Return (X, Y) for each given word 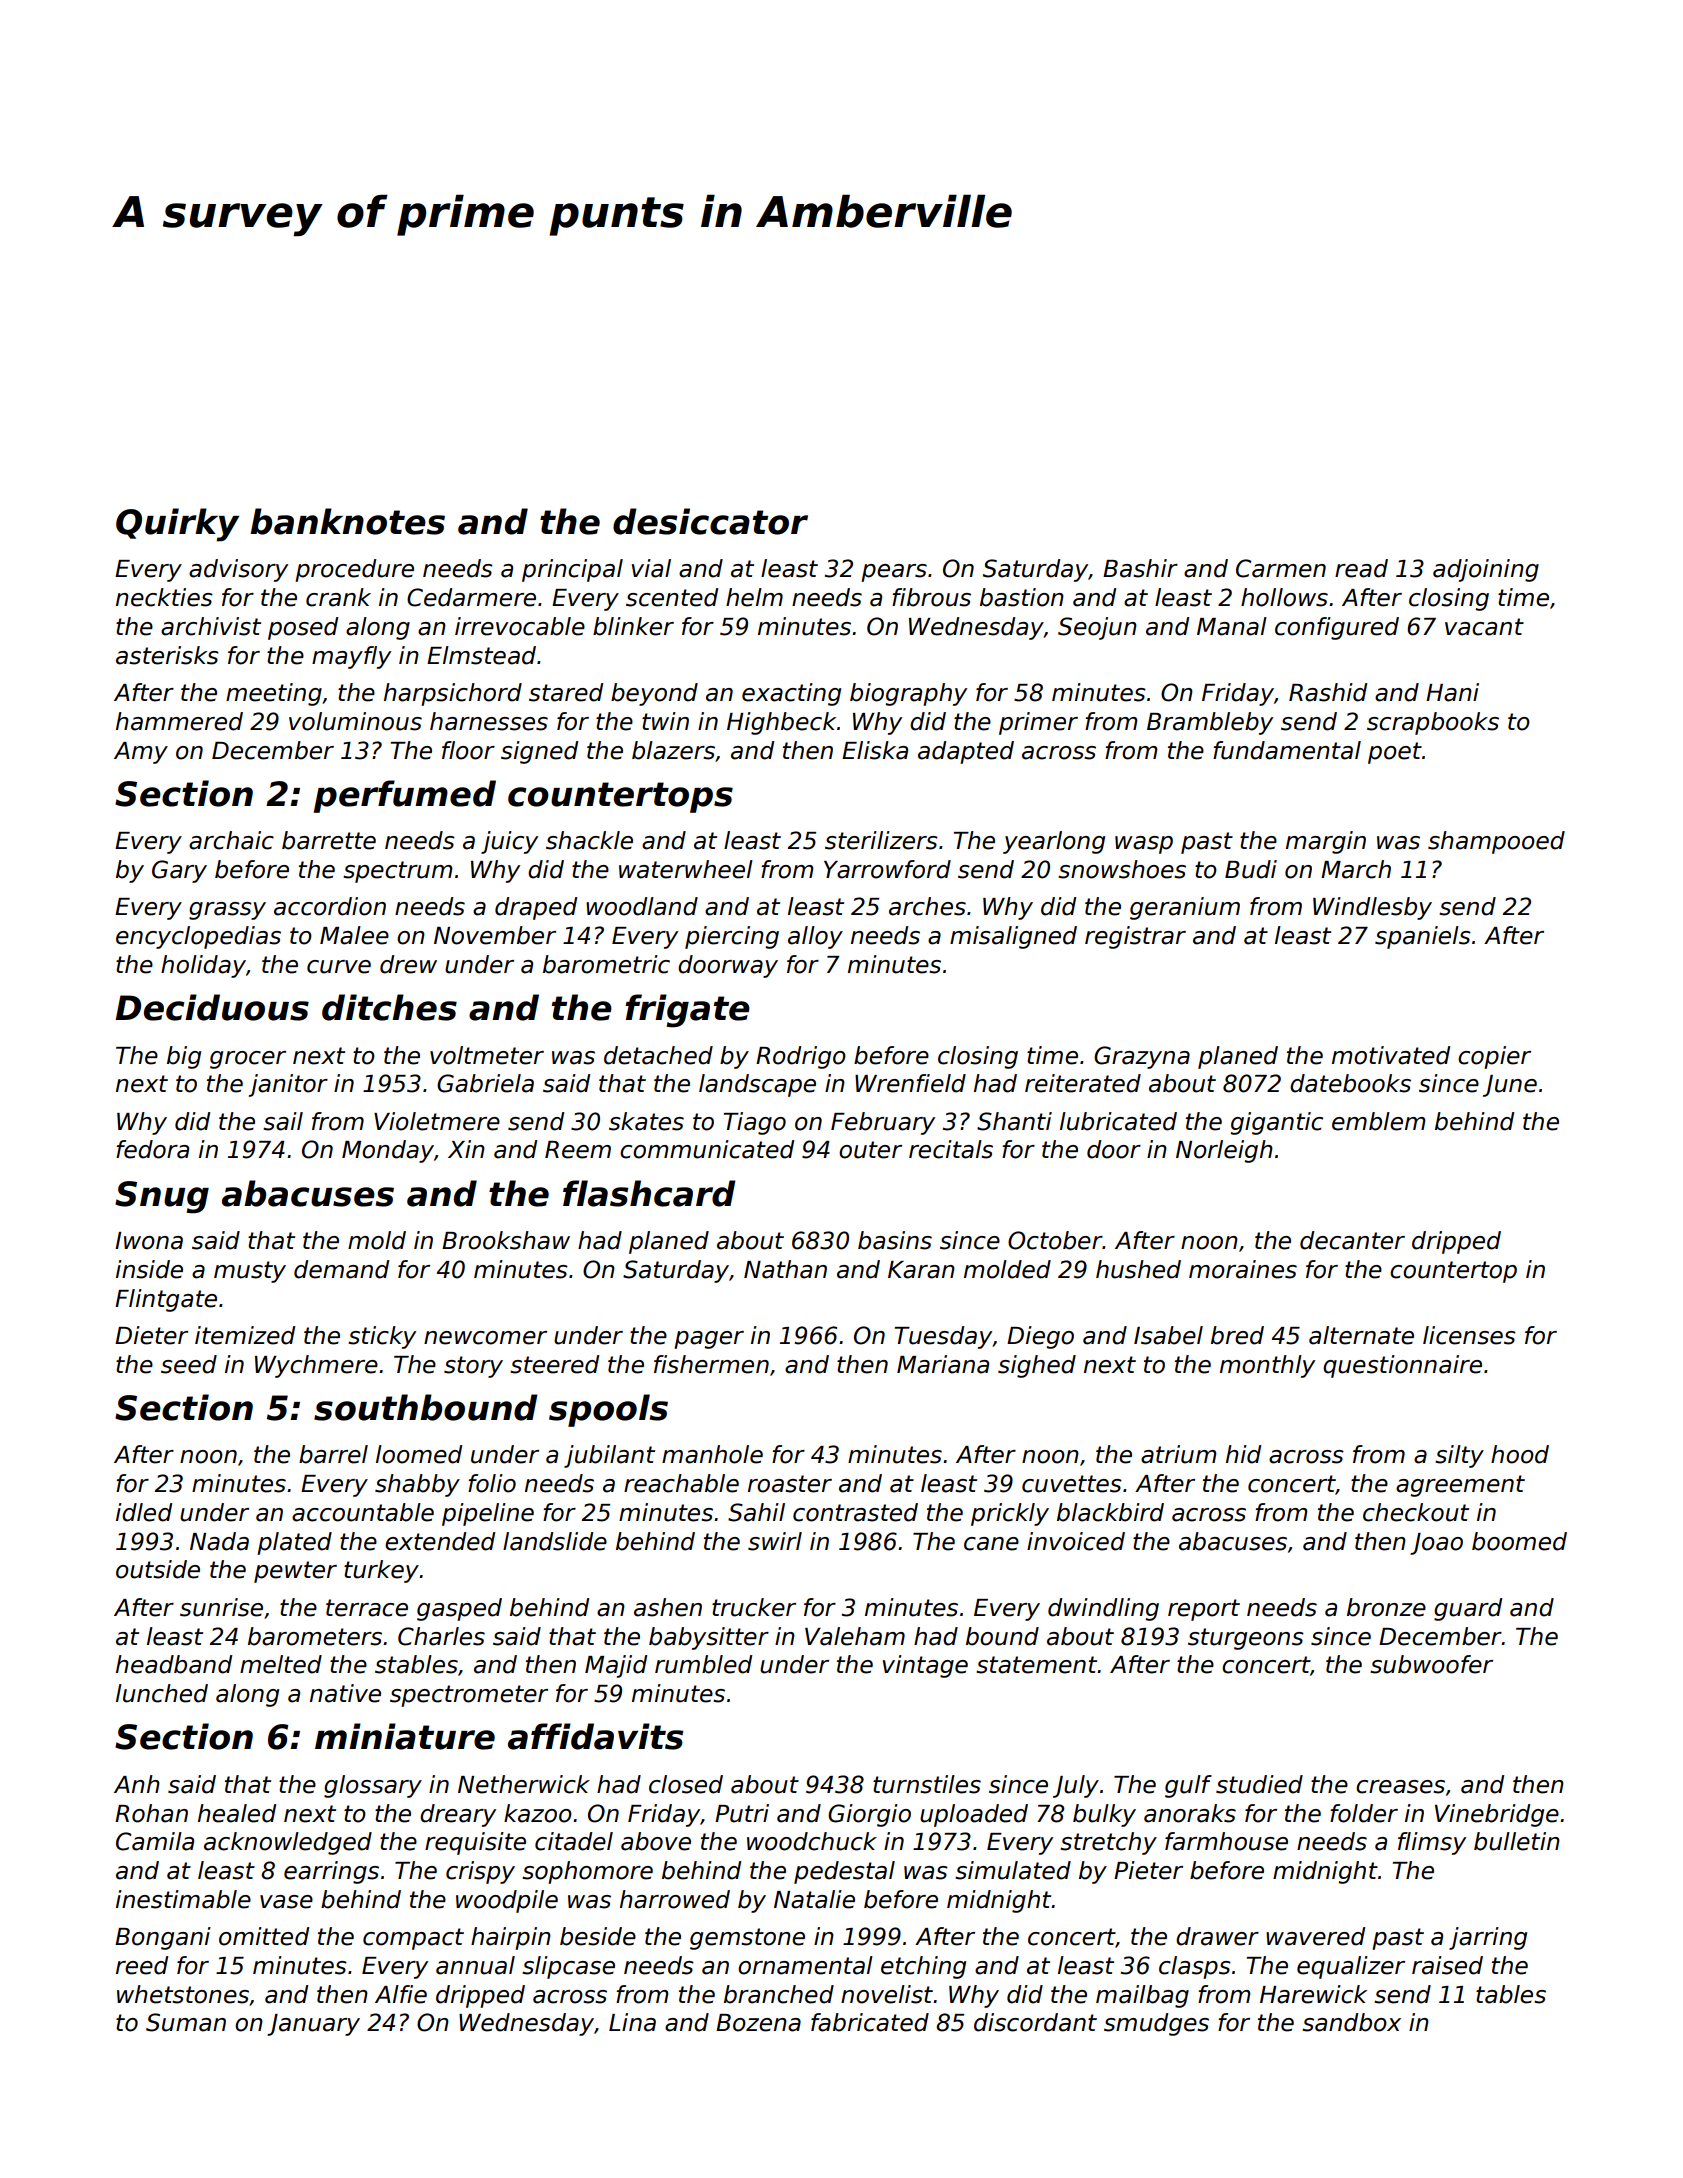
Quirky (177, 525)
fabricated (870, 2022)
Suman (186, 2022)
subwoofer (1431, 1664)
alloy (815, 937)
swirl (775, 1541)
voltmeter (487, 1055)
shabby (417, 1485)
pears (894, 573)
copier (1494, 1057)
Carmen (1281, 568)
